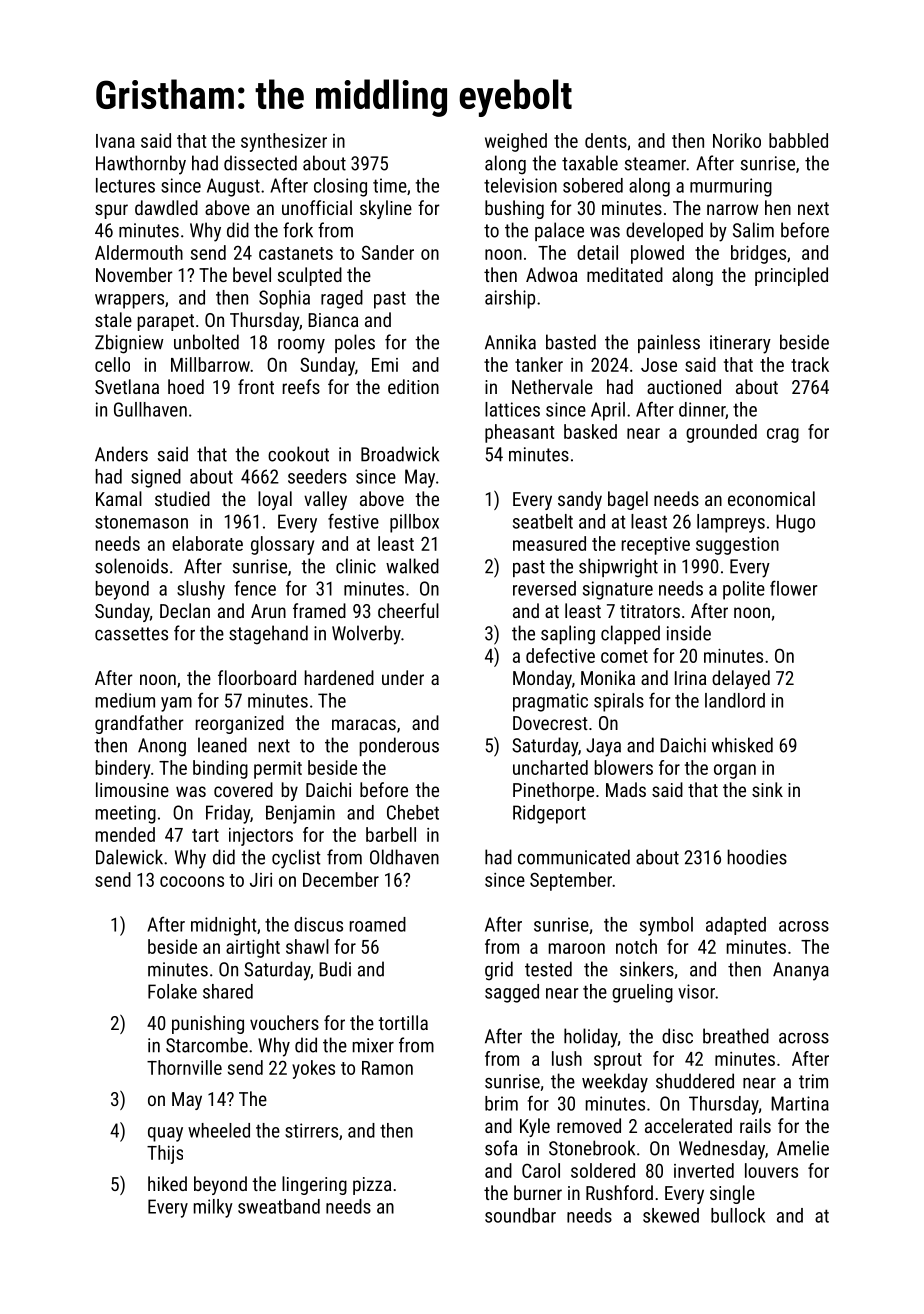 This screenshot has width=924, height=1314. What do you see at coordinates (219, 1130) in the screenshot?
I see `wheeled` at bounding box center [219, 1130].
